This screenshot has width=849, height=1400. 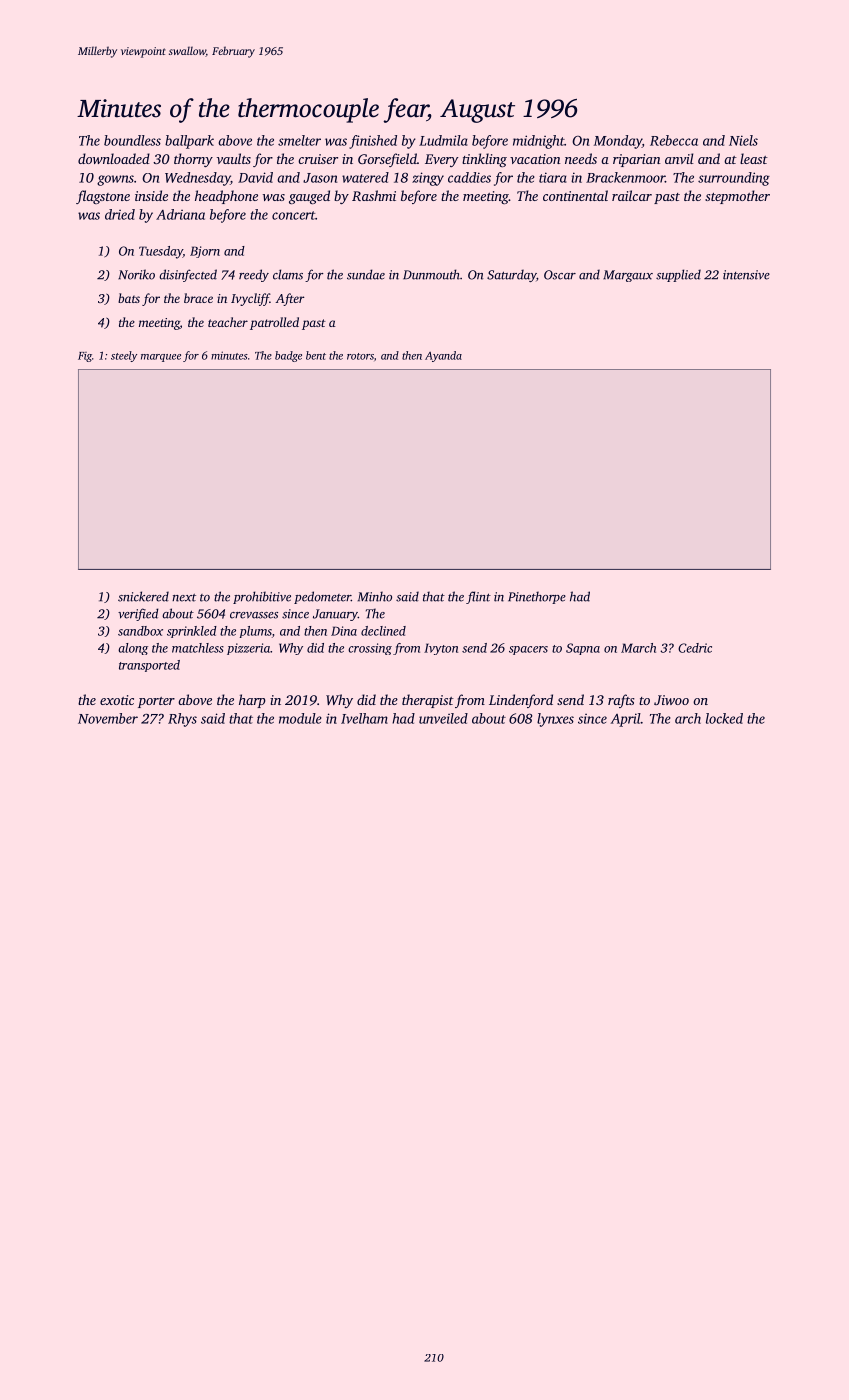 What do you see at coordinates (182, 720) in the screenshot?
I see `Rhys` at bounding box center [182, 720].
